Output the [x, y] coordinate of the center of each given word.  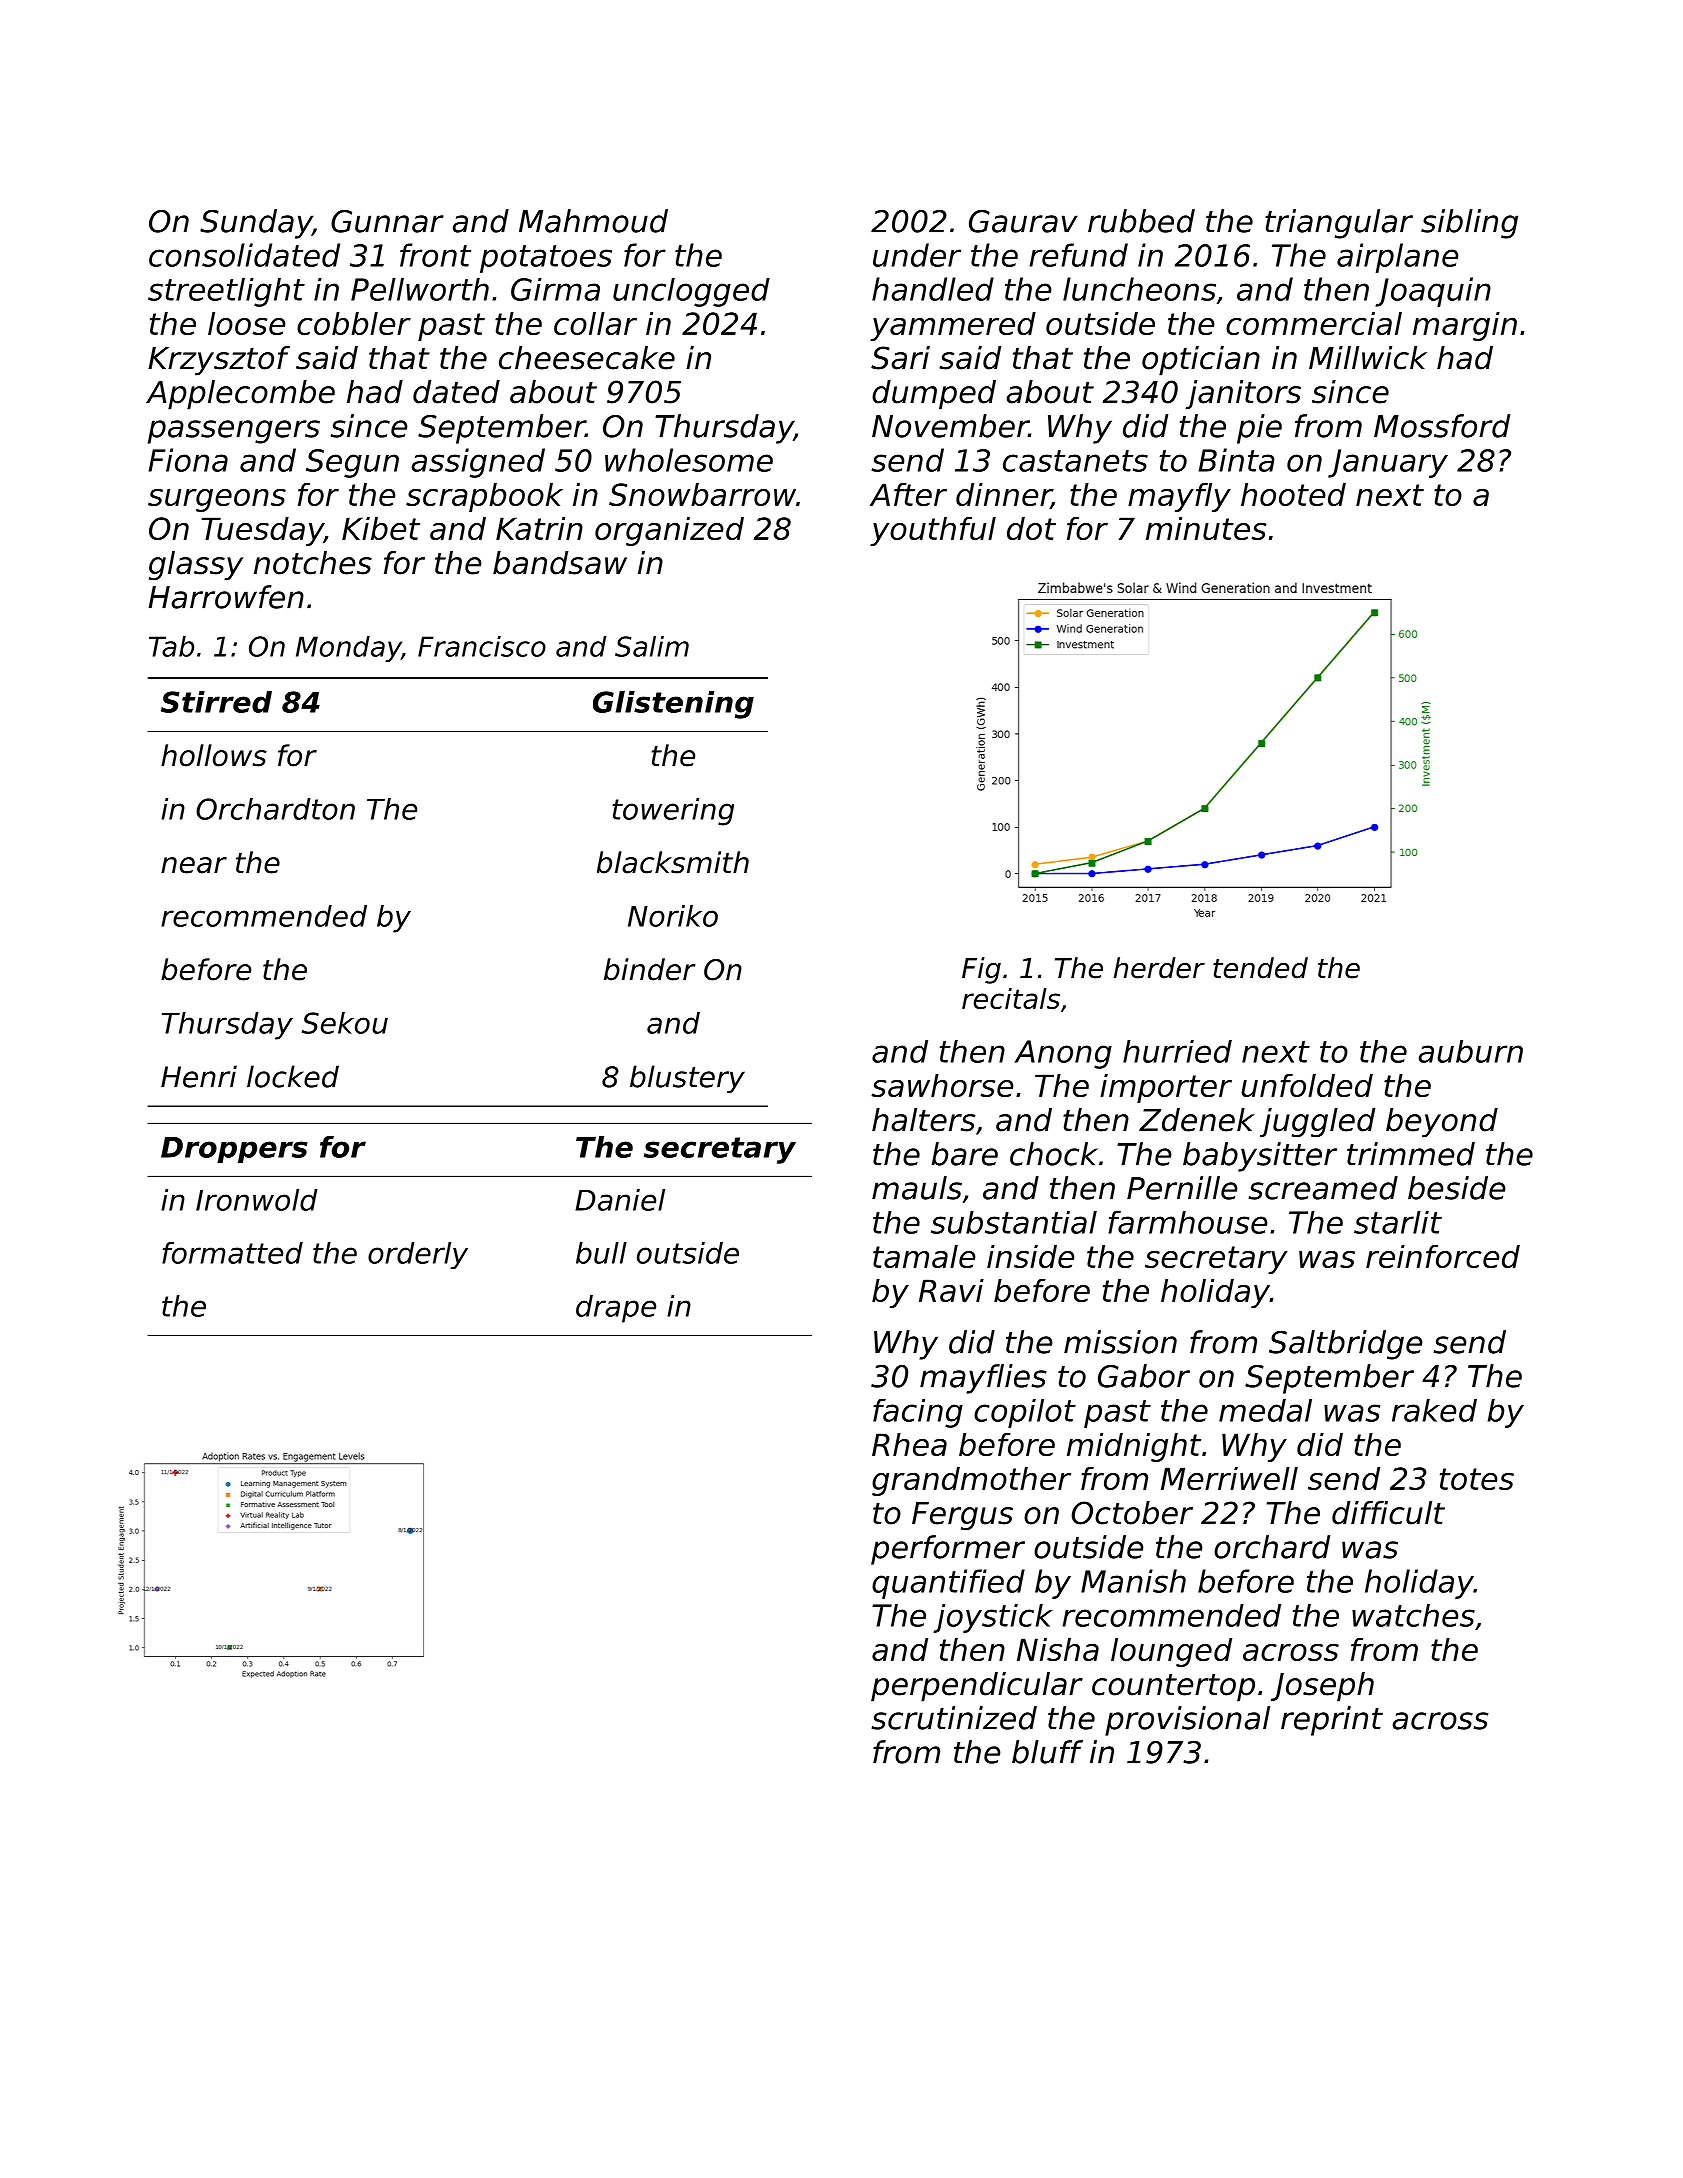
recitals [1011, 998]
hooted [1293, 494]
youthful [933, 531]
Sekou [345, 1023]
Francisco [482, 646]
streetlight [226, 292]
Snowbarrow [702, 494]
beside [1456, 1188]
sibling [1469, 224]
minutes [1206, 528]
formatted [232, 1253]
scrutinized [954, 1718]
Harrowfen [226, 597]
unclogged [691, 292]
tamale [924, 1256]
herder [1159, 968]
